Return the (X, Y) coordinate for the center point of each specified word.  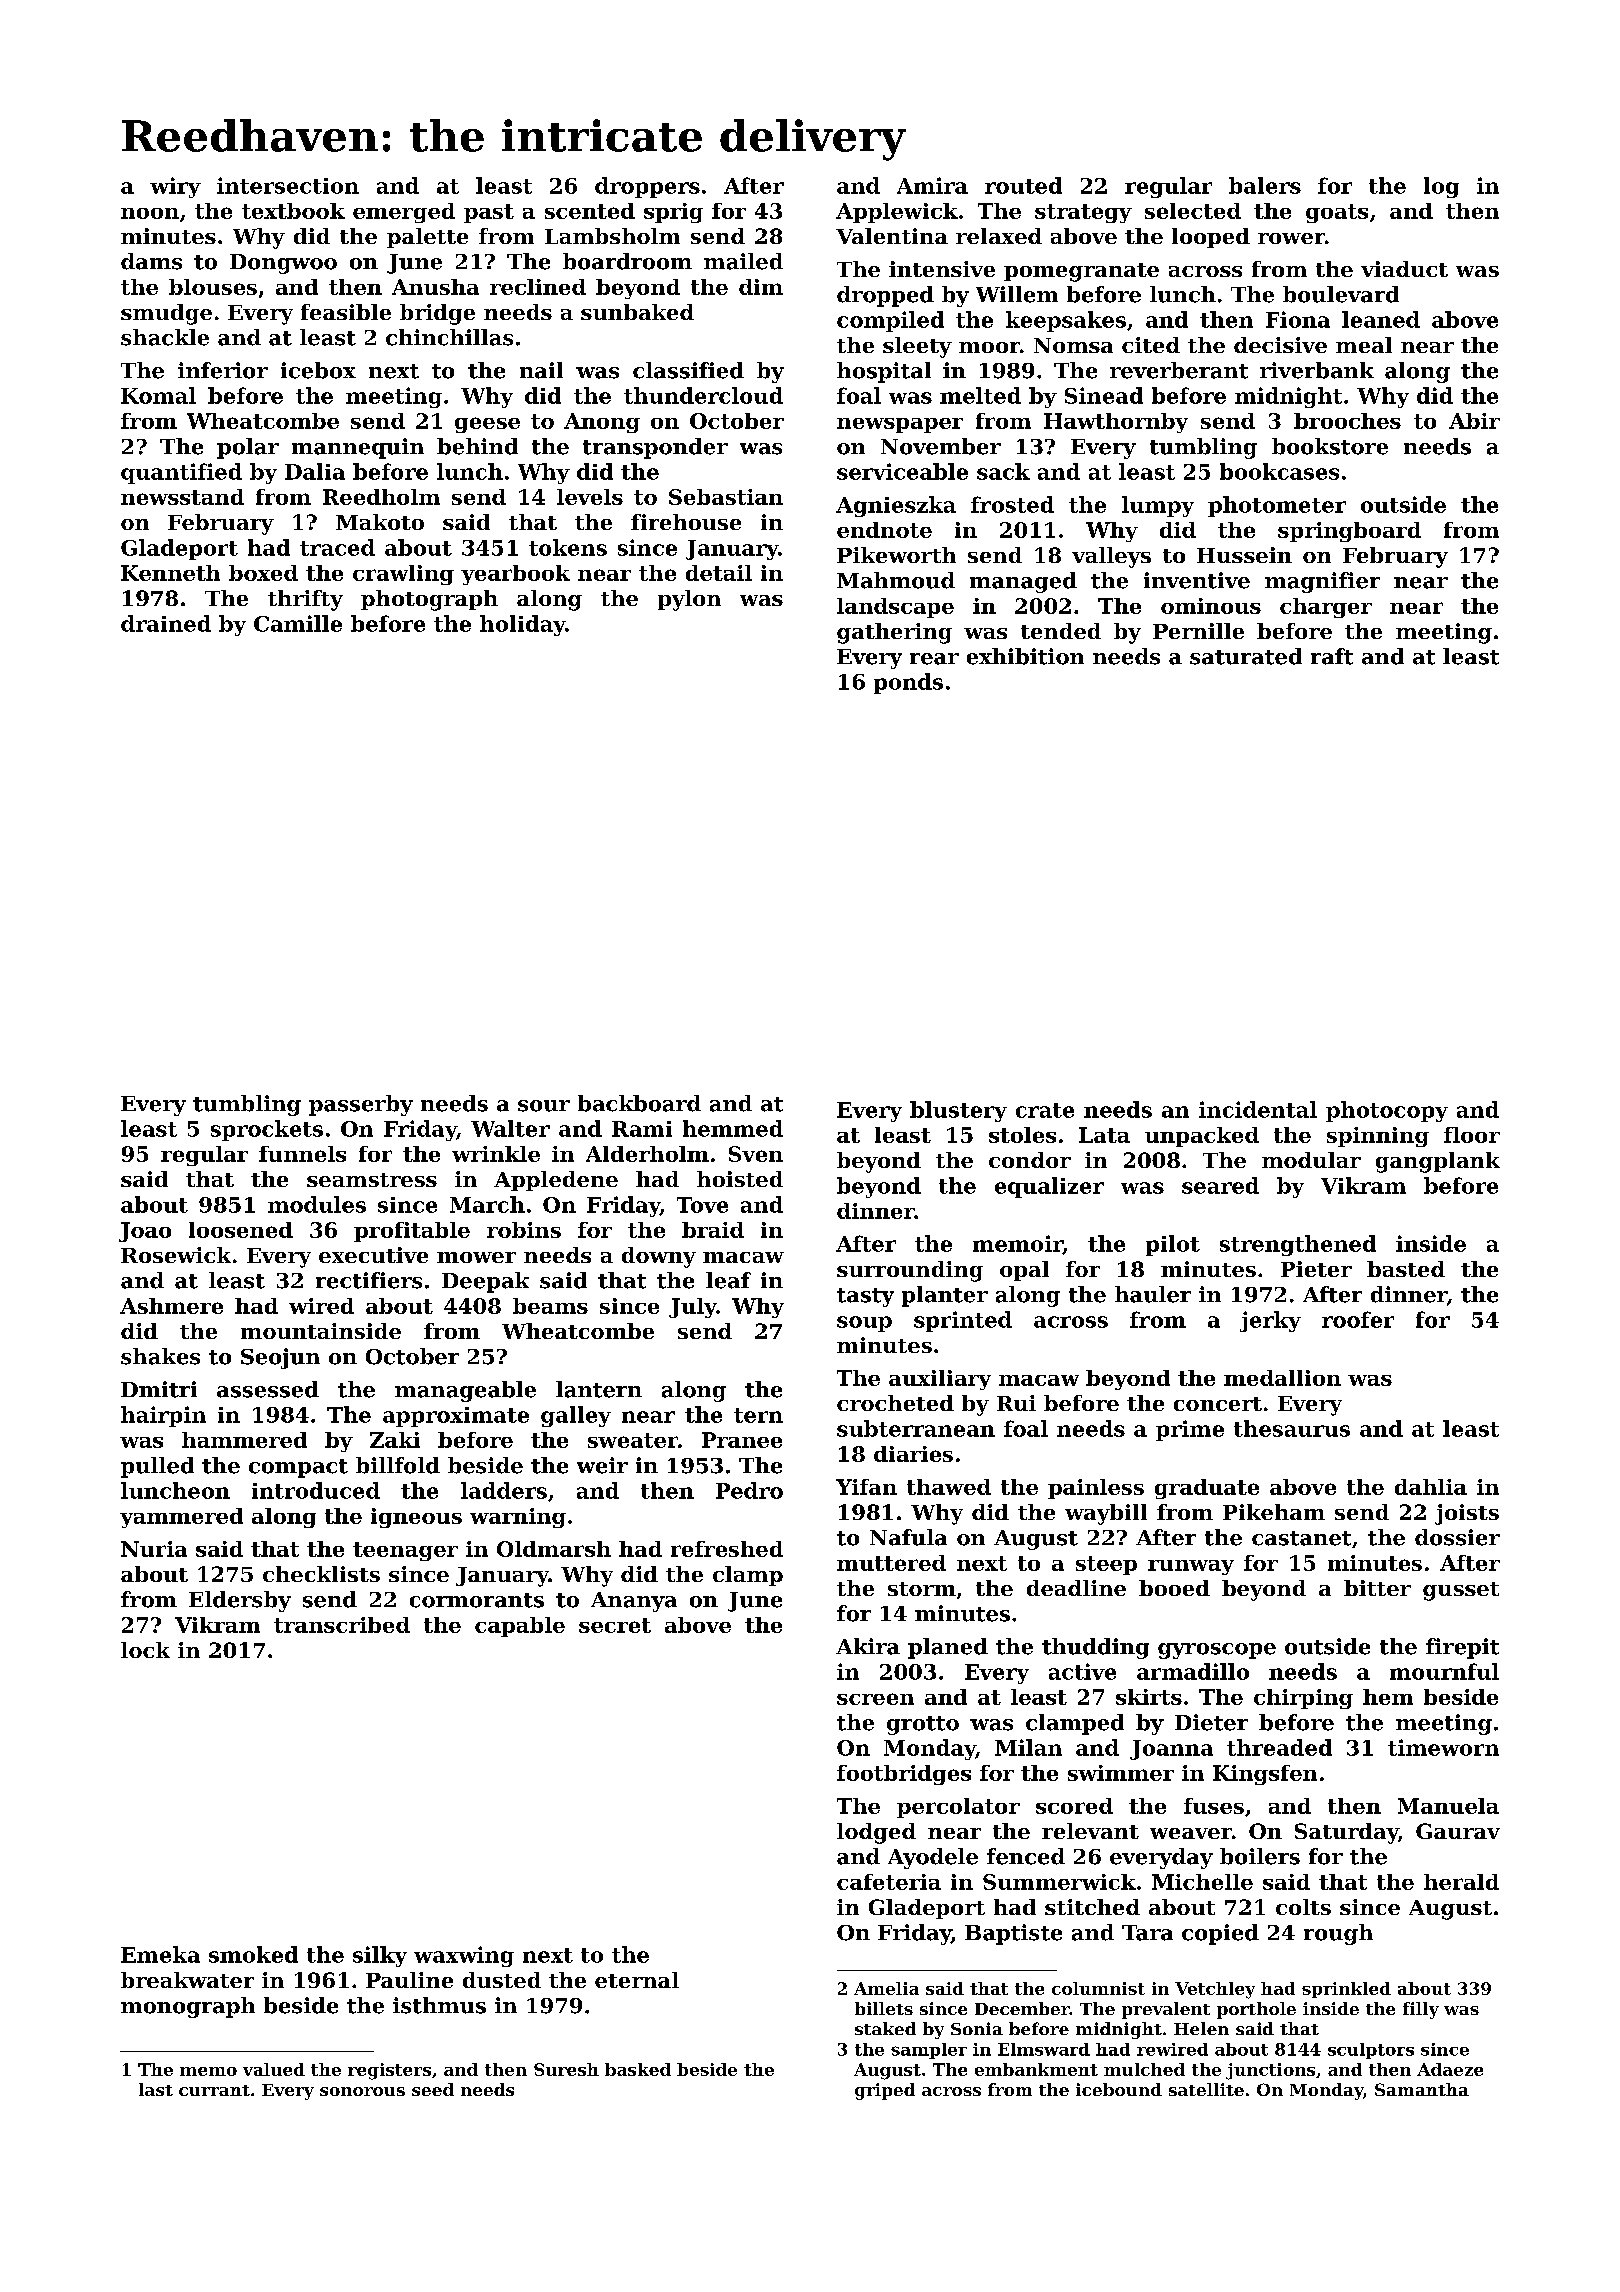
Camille (298, 623)
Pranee (742, 1440)
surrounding (910, 1271)
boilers (1260, 1856)
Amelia (886, 1988)
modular (1311, 1160)
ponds (908, 683)
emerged (404, 213)
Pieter (1316, 1269)
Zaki (395, 1440)
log (1441, 187)
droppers (647, 187)
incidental (1258, 1109)
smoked (253, 1954)
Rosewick (176, 1255)
